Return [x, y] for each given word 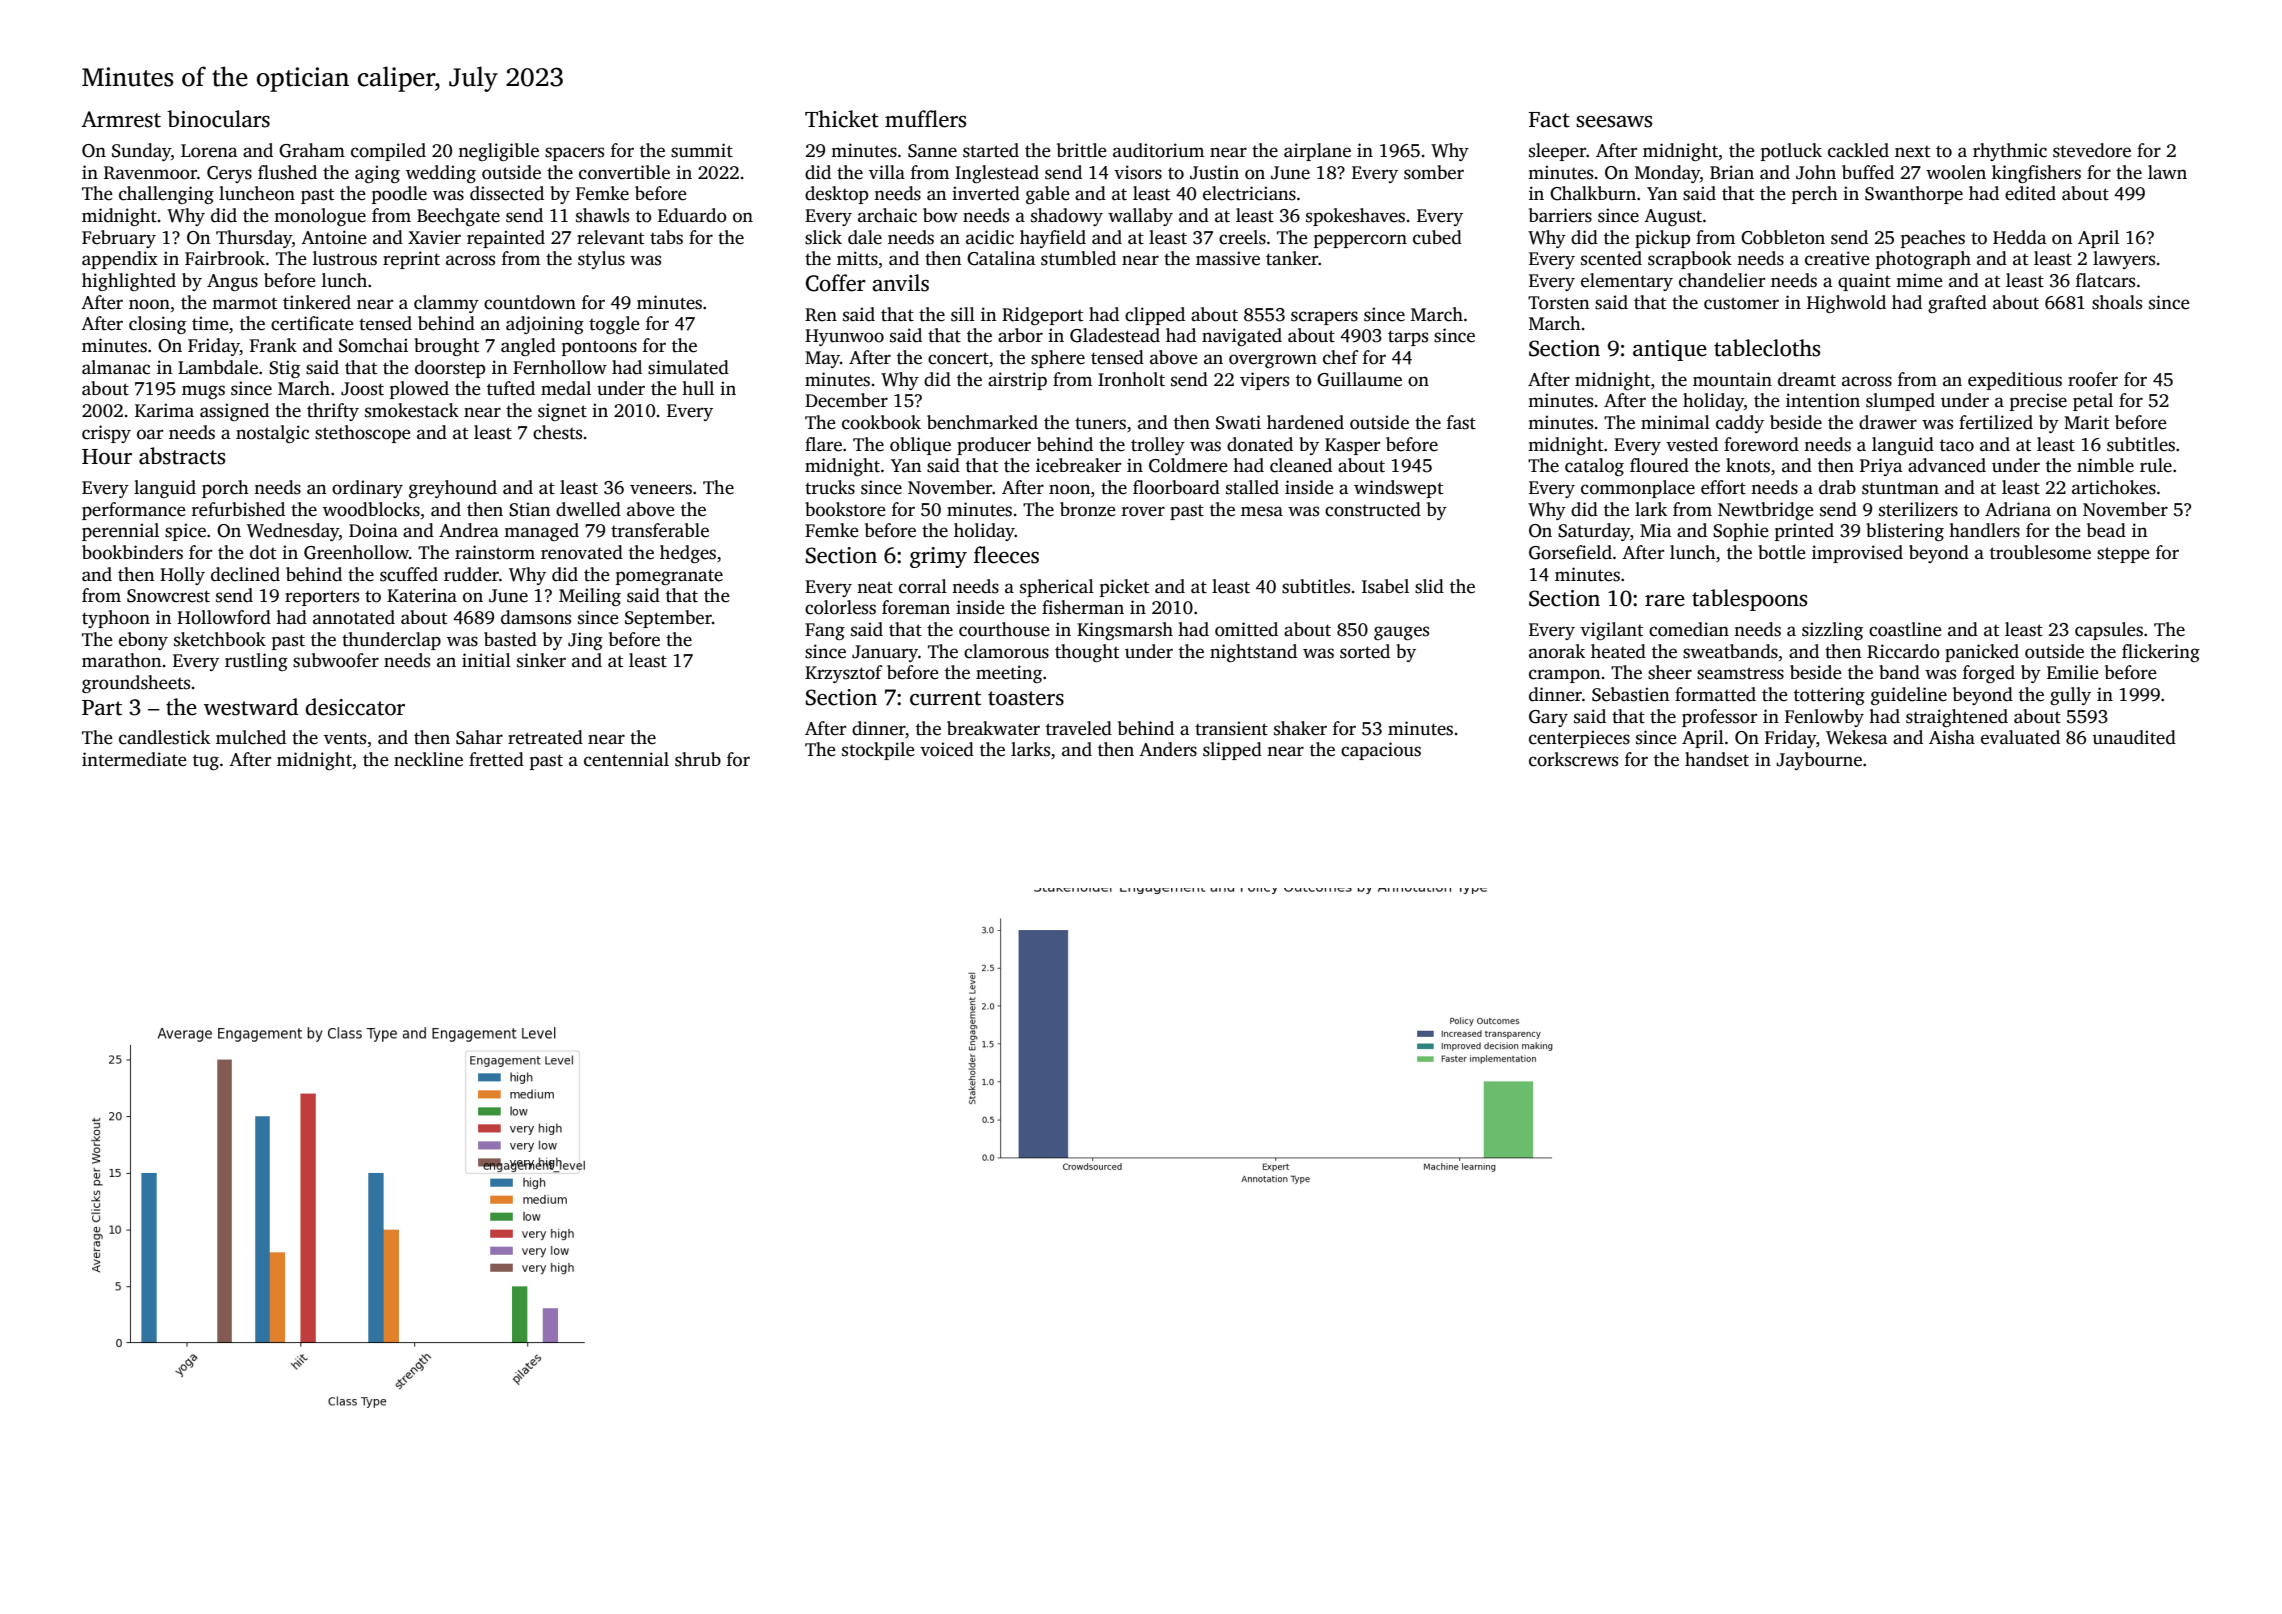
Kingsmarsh [1125, 631]
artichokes [2114, 487]
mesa [1262, 511]
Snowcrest [168, 596]
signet [562, 412]
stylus [601, 260]
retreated [545, 737]
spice [185, 532]
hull [698, 388]
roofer [2093, 379]
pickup [1662, 239]
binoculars [218, 119]
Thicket [842, 119]
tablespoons [1749, 600]
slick [823, 237]
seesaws [1614, 122]
